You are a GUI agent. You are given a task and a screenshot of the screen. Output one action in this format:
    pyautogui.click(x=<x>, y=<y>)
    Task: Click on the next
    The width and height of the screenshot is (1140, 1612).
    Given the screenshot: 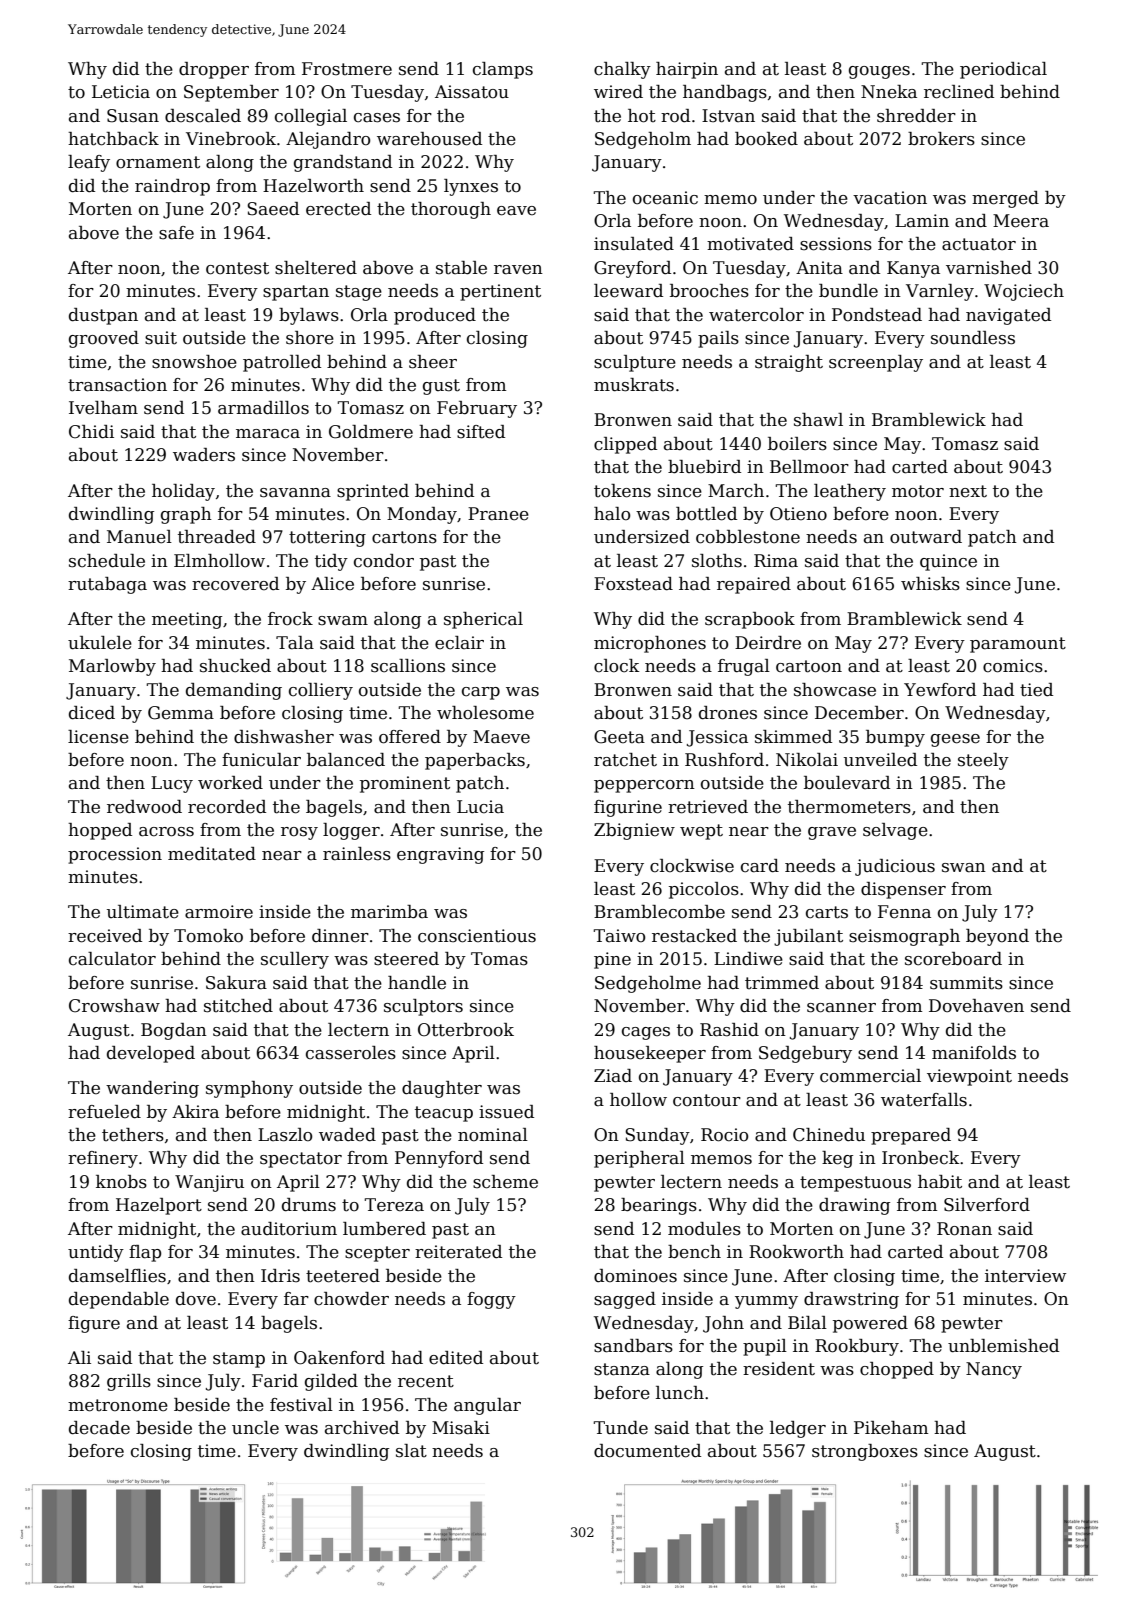 What is the action you would take?
    pyautogui.click(x=968, y=491)
